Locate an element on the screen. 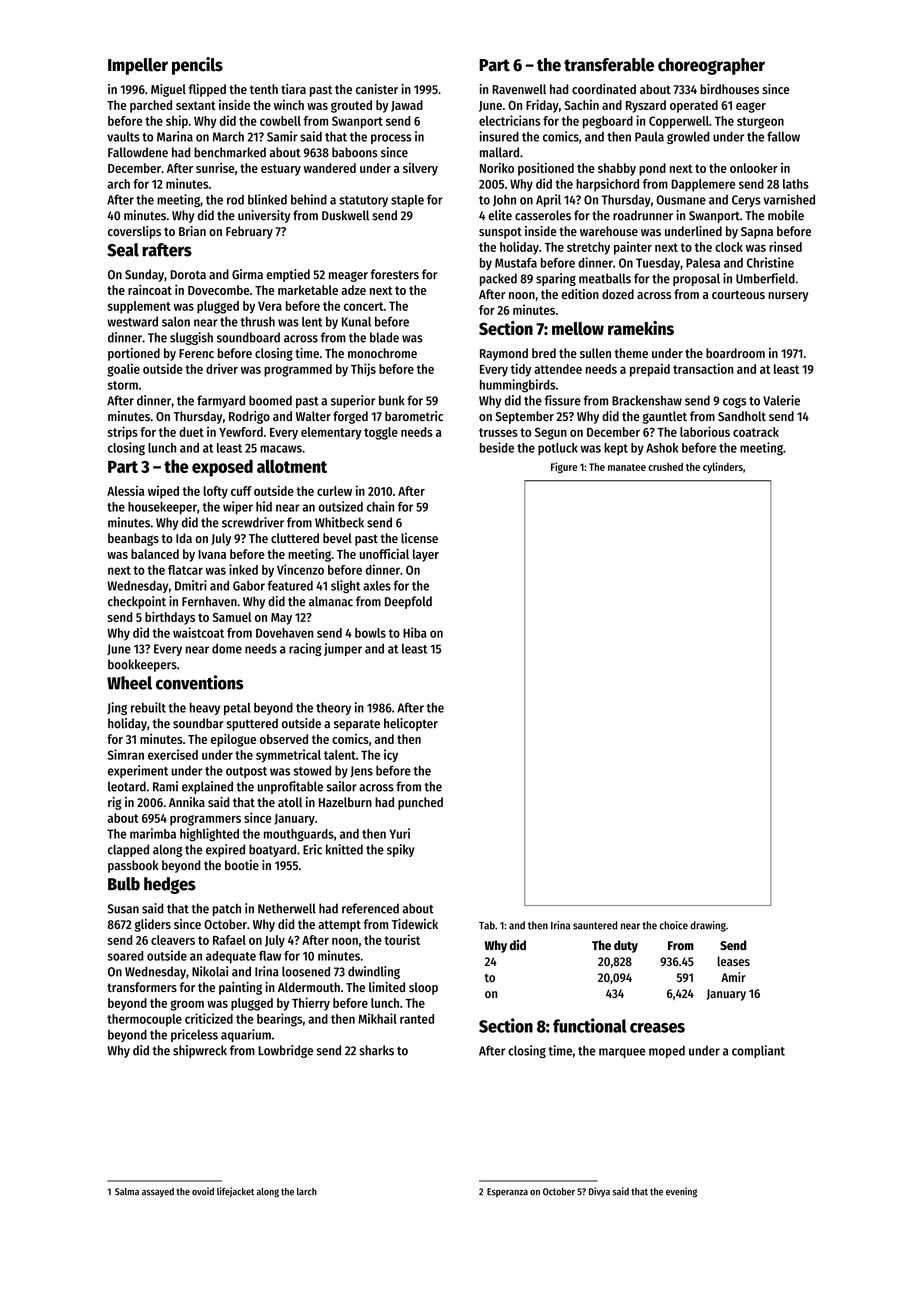  Annika is located at coordinates (187, 802).
